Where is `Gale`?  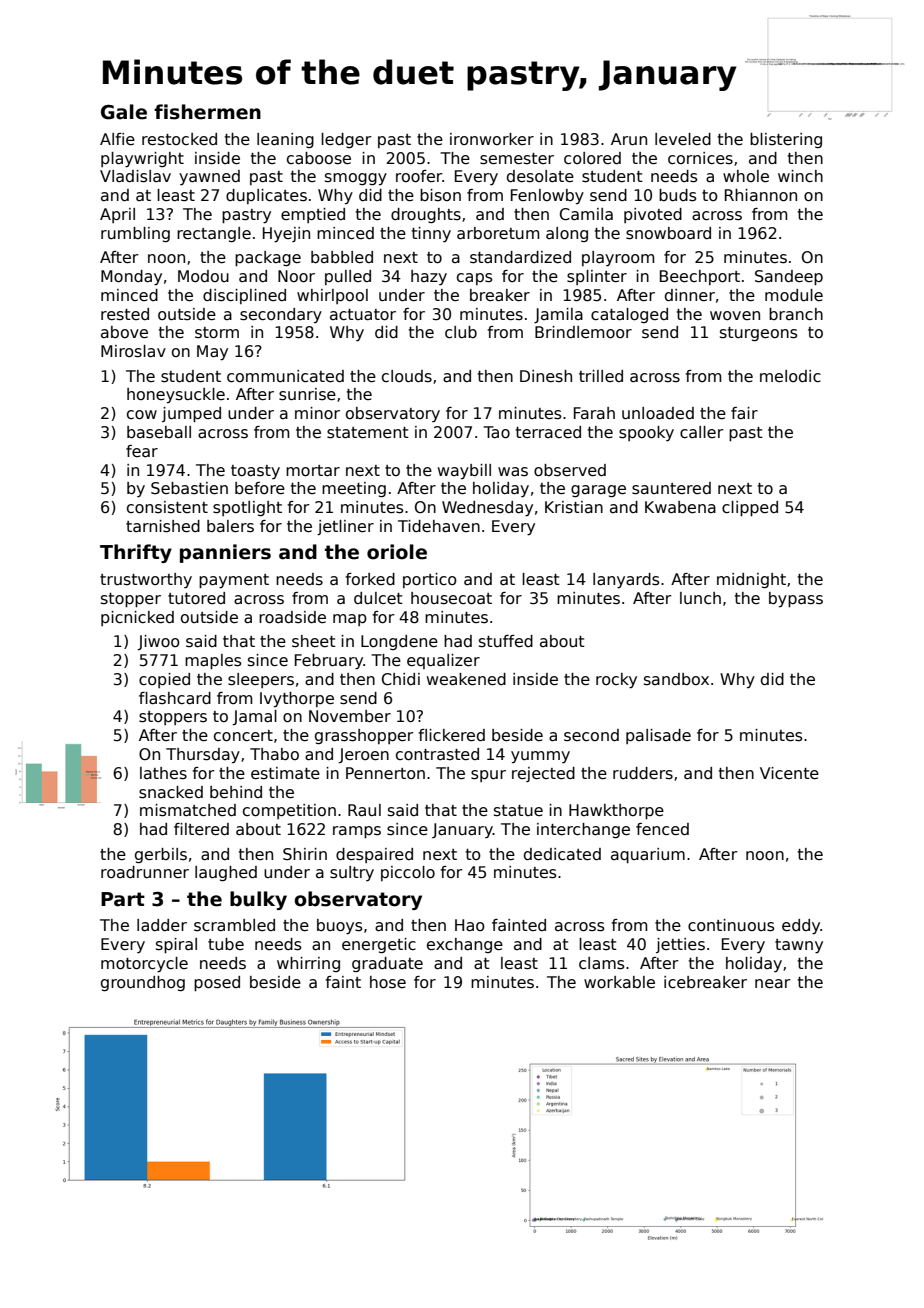
Gale is located at coordinates (124, 112).
